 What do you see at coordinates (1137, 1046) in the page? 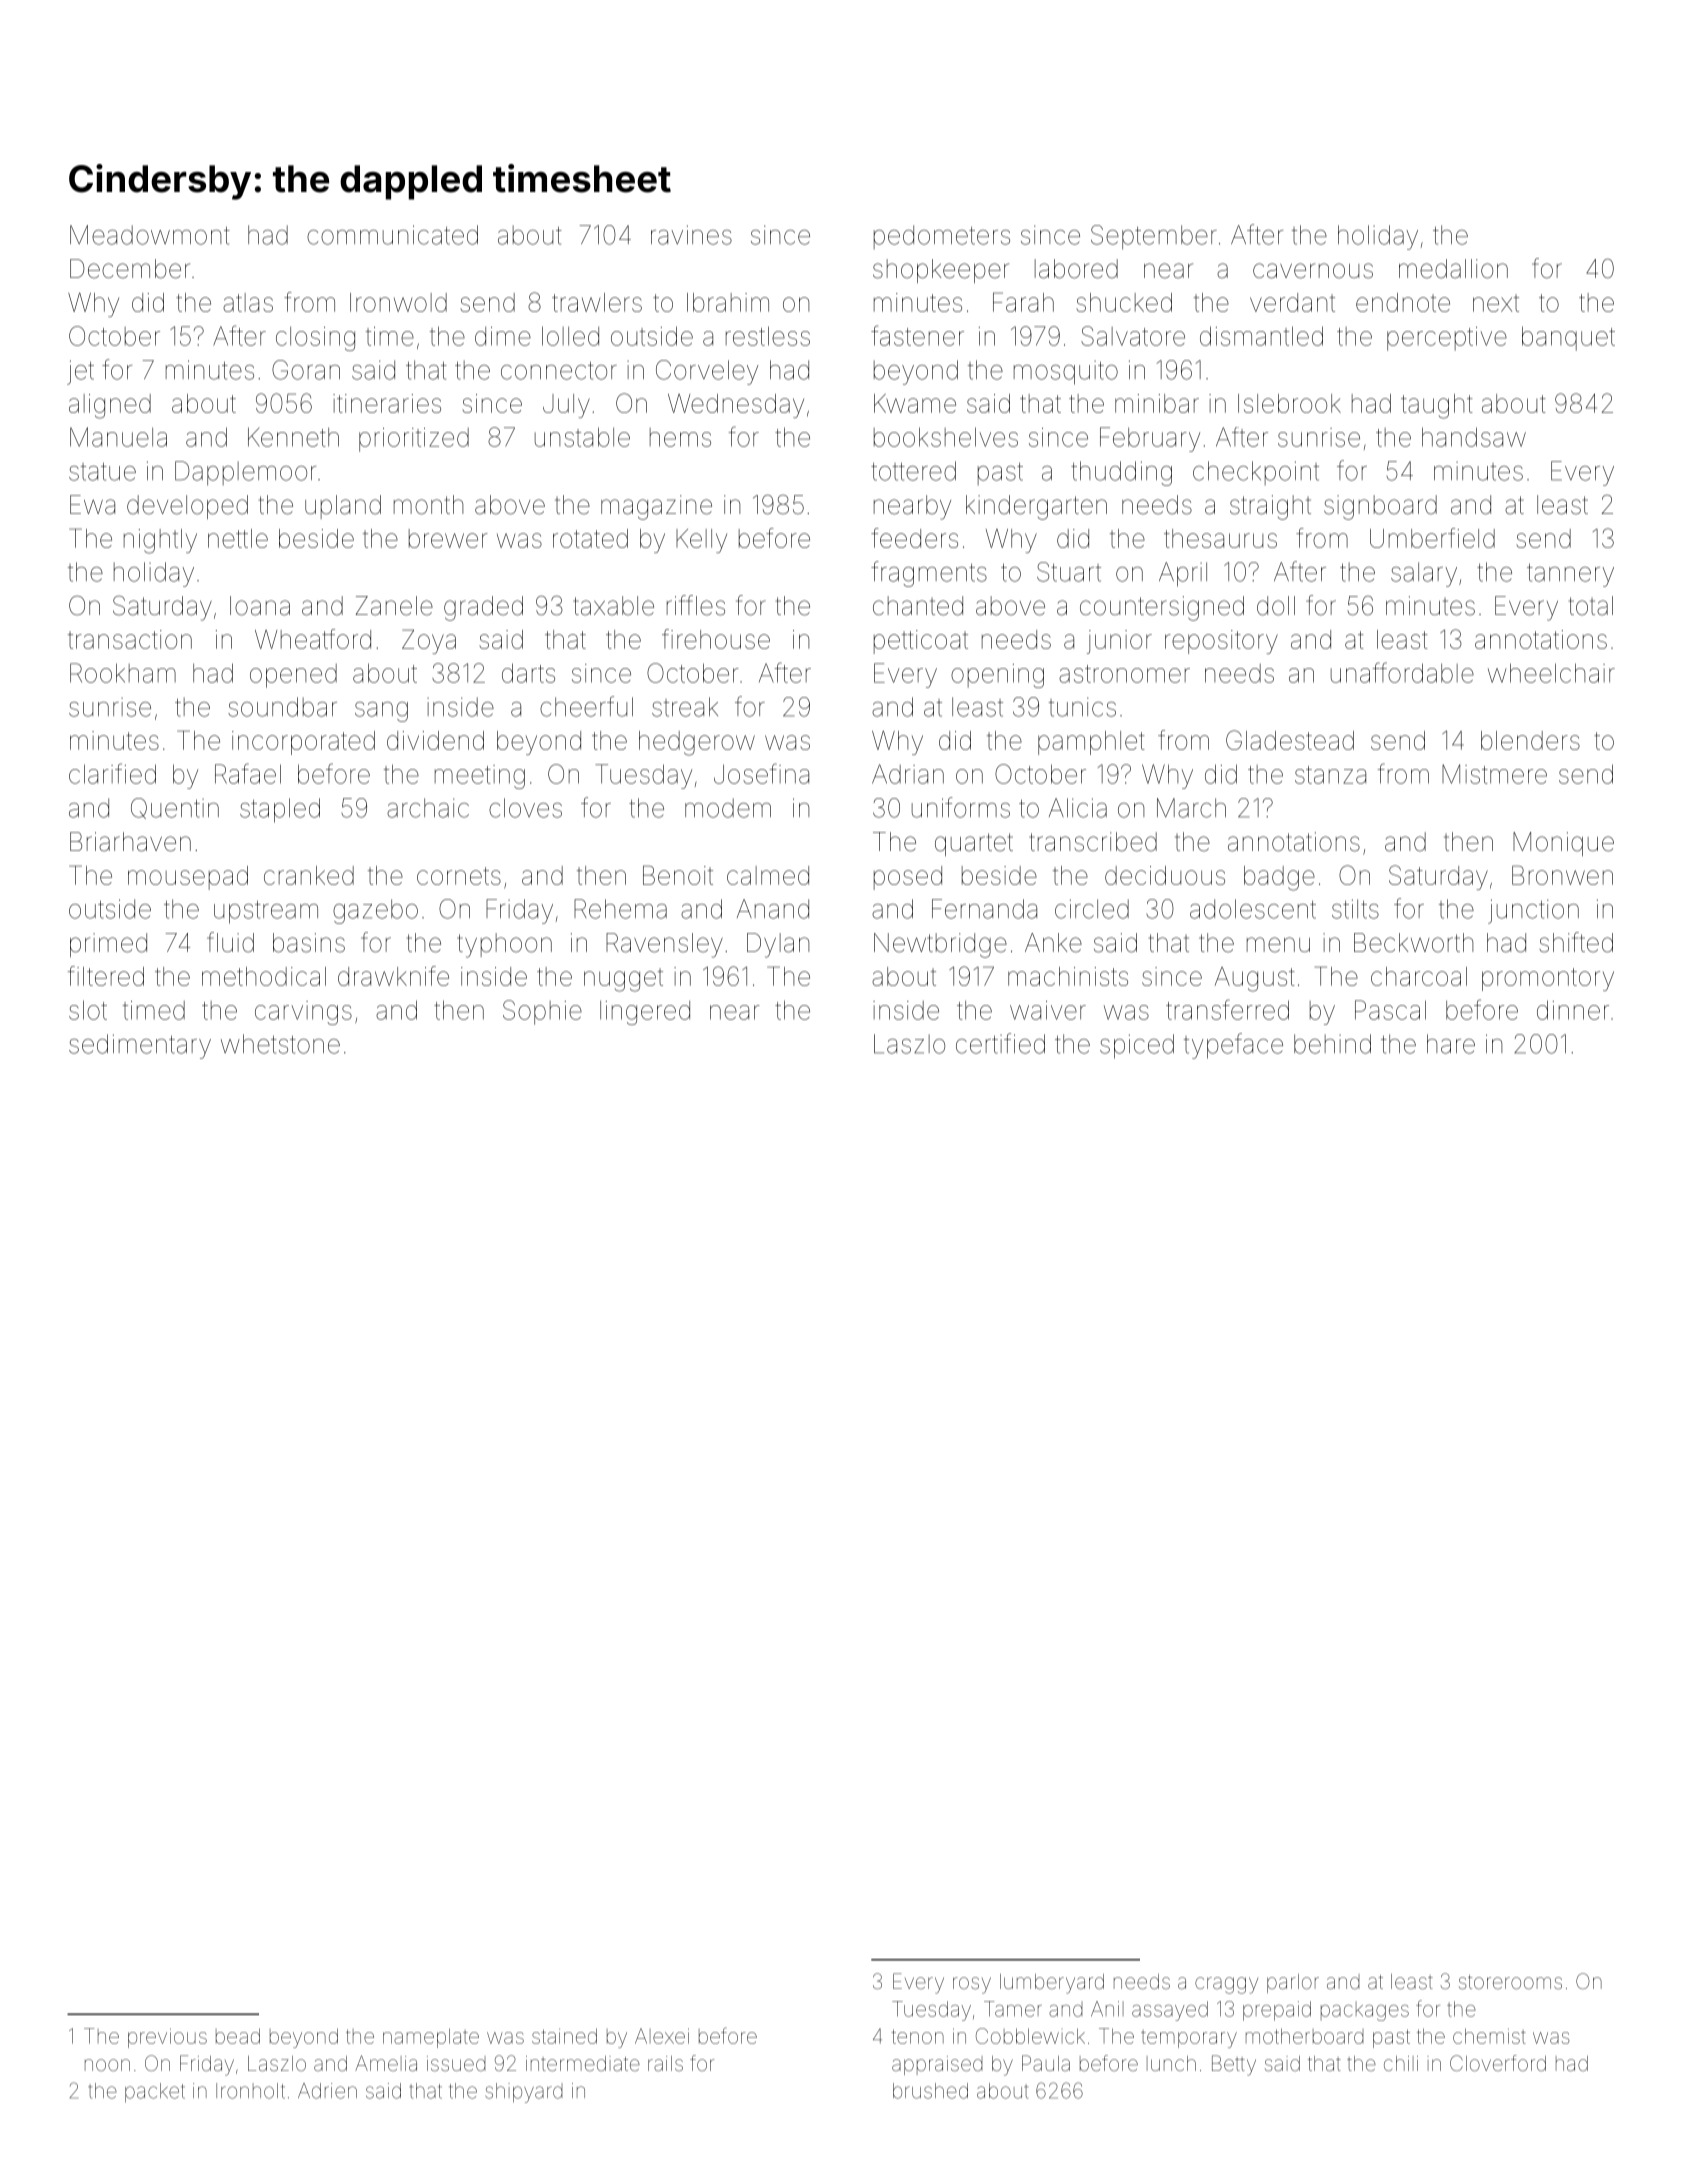
I see `spiced` at bounding box center [1137, 1046].
